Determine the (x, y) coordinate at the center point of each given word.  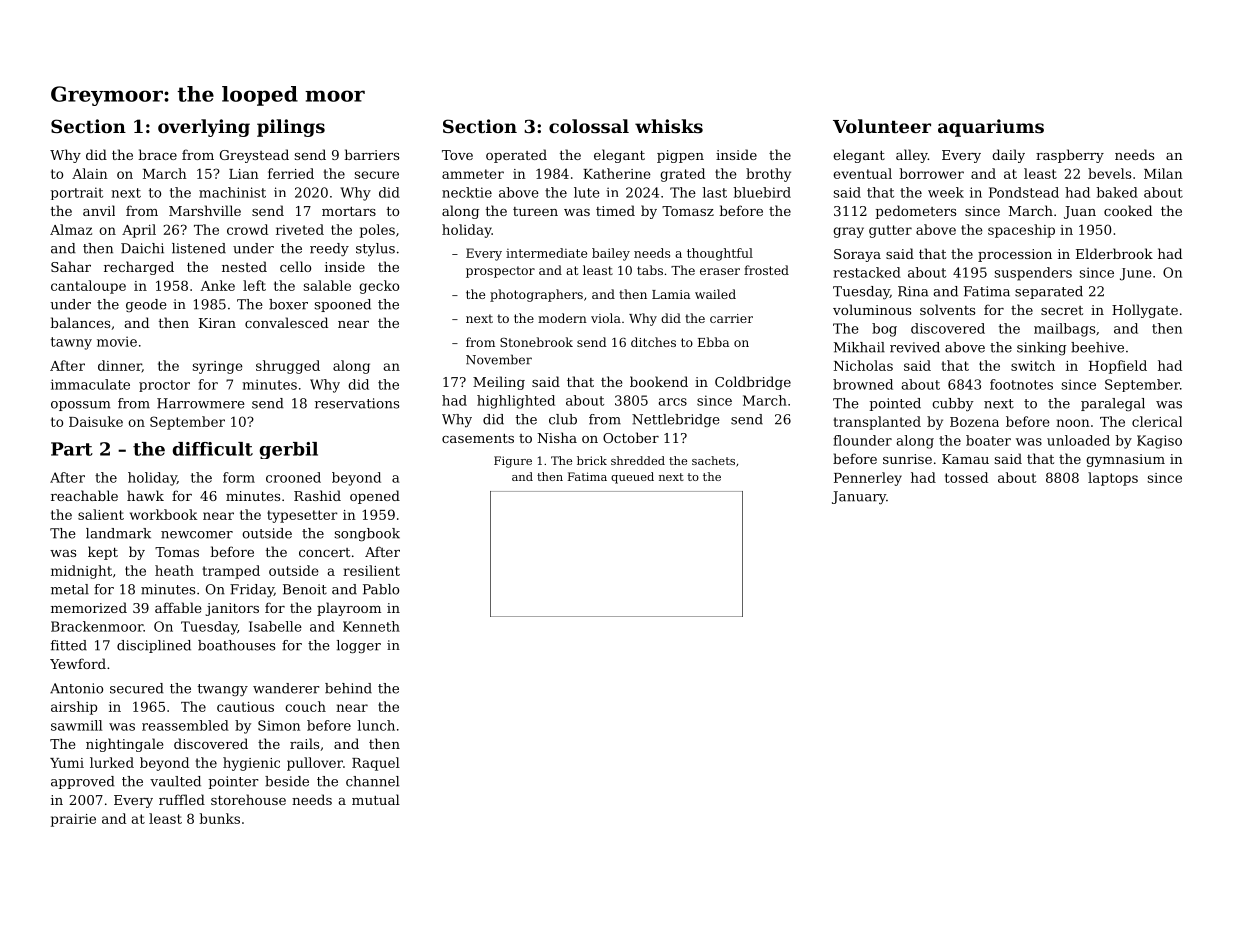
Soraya (857, 255)
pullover (315, 764)
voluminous (872, 309)
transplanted (877, 423)
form (239, 477)
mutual (376, 799)
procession (1015, 255)
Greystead (254, 156)
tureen (535, 211)
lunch (376, 725)
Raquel (376, 764)
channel (372, 781)
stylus (375, 250)
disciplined (154, 646)
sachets (713, 460)
